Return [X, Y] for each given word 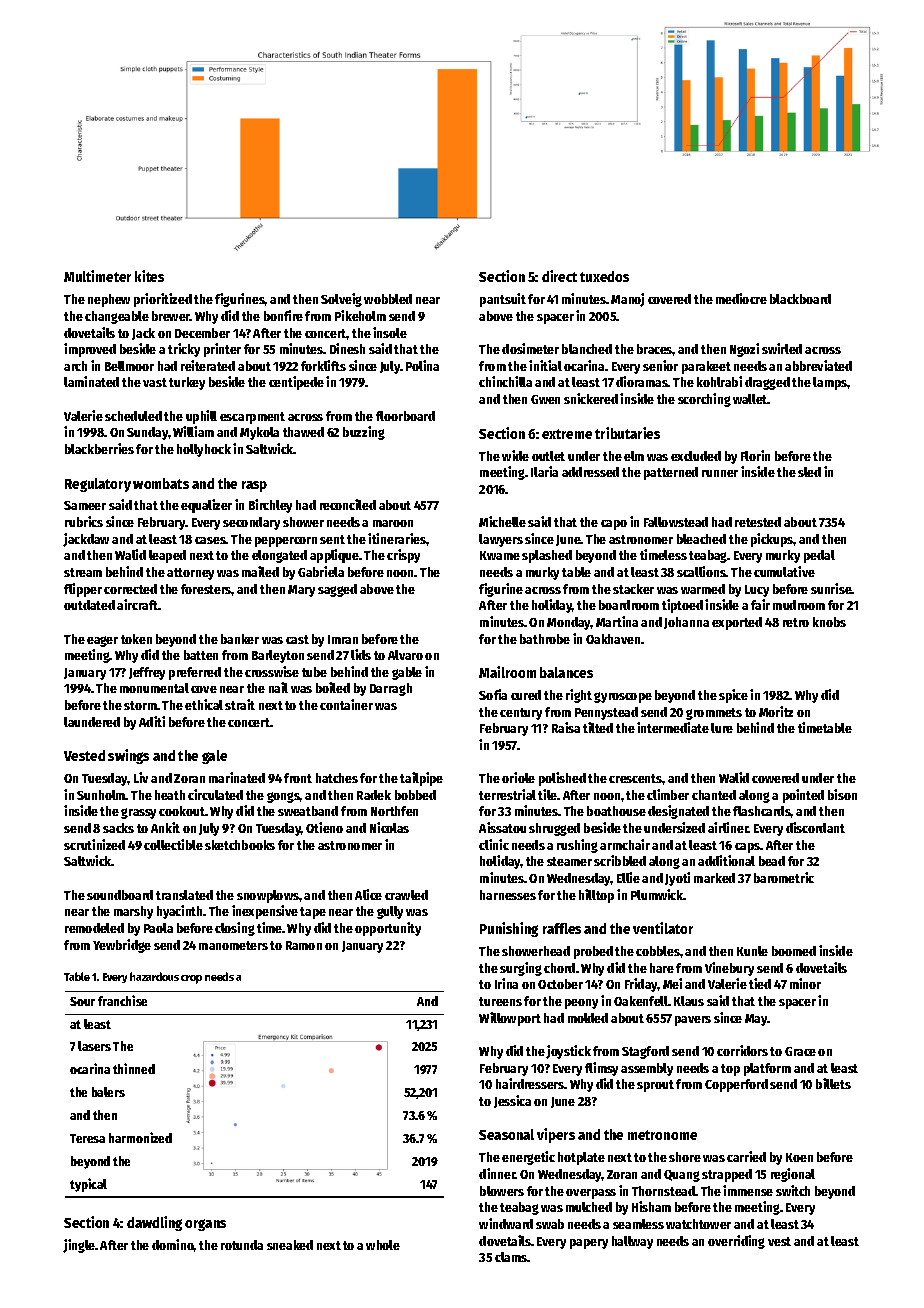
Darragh [391, 689]
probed [593, 952]
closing [235, 929]
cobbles [658, 951]
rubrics [84, 521]
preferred [195, 673]
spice [733, 696]
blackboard [800, 299]
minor [805, 983]
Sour [82, 1001]
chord [559, 968]
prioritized [163, 300]
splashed [547, 556]
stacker [633, 589]
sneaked [290, 1245]
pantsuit [503, 300]
